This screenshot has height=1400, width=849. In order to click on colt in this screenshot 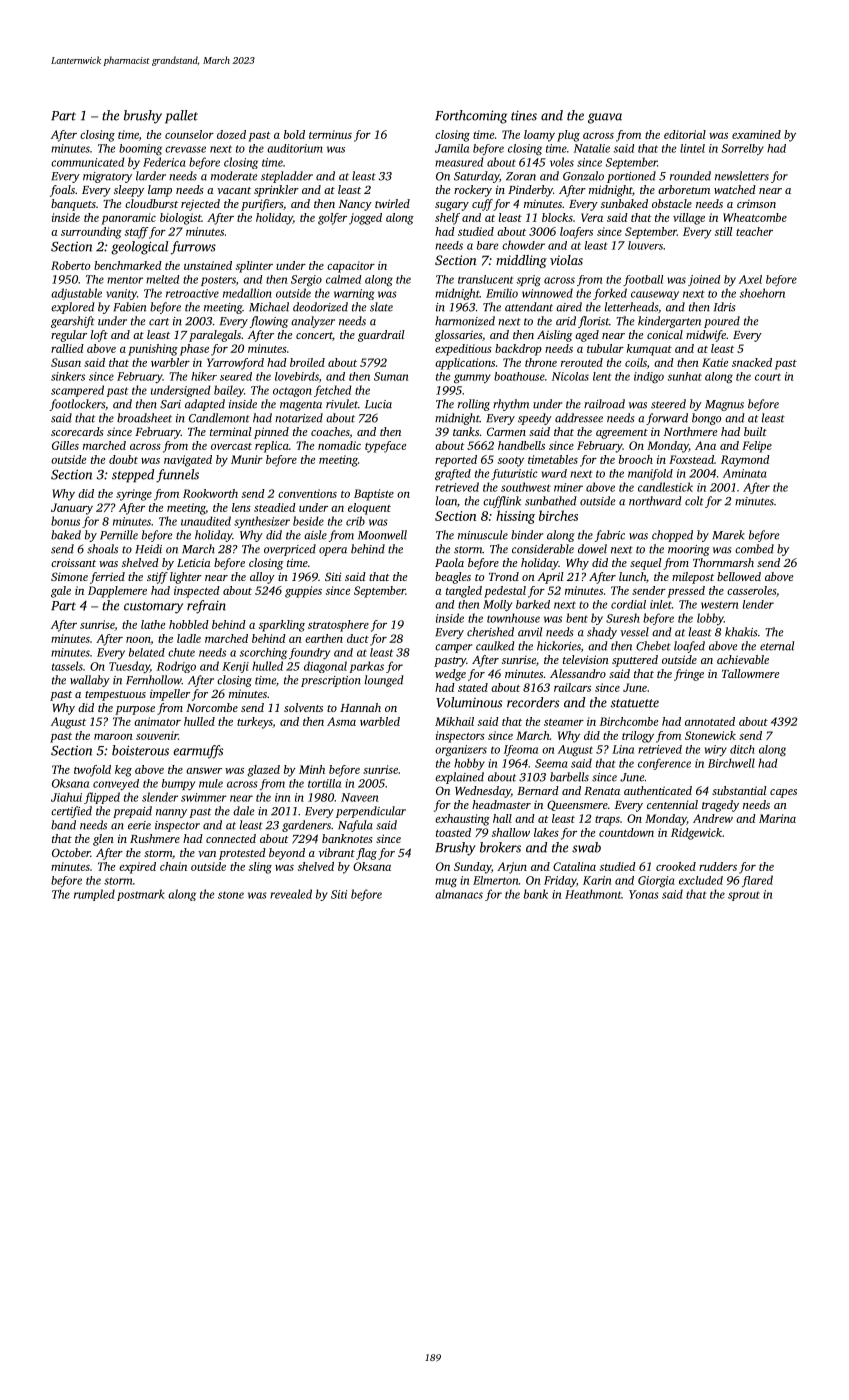, I will do `click(694, 501)`.
